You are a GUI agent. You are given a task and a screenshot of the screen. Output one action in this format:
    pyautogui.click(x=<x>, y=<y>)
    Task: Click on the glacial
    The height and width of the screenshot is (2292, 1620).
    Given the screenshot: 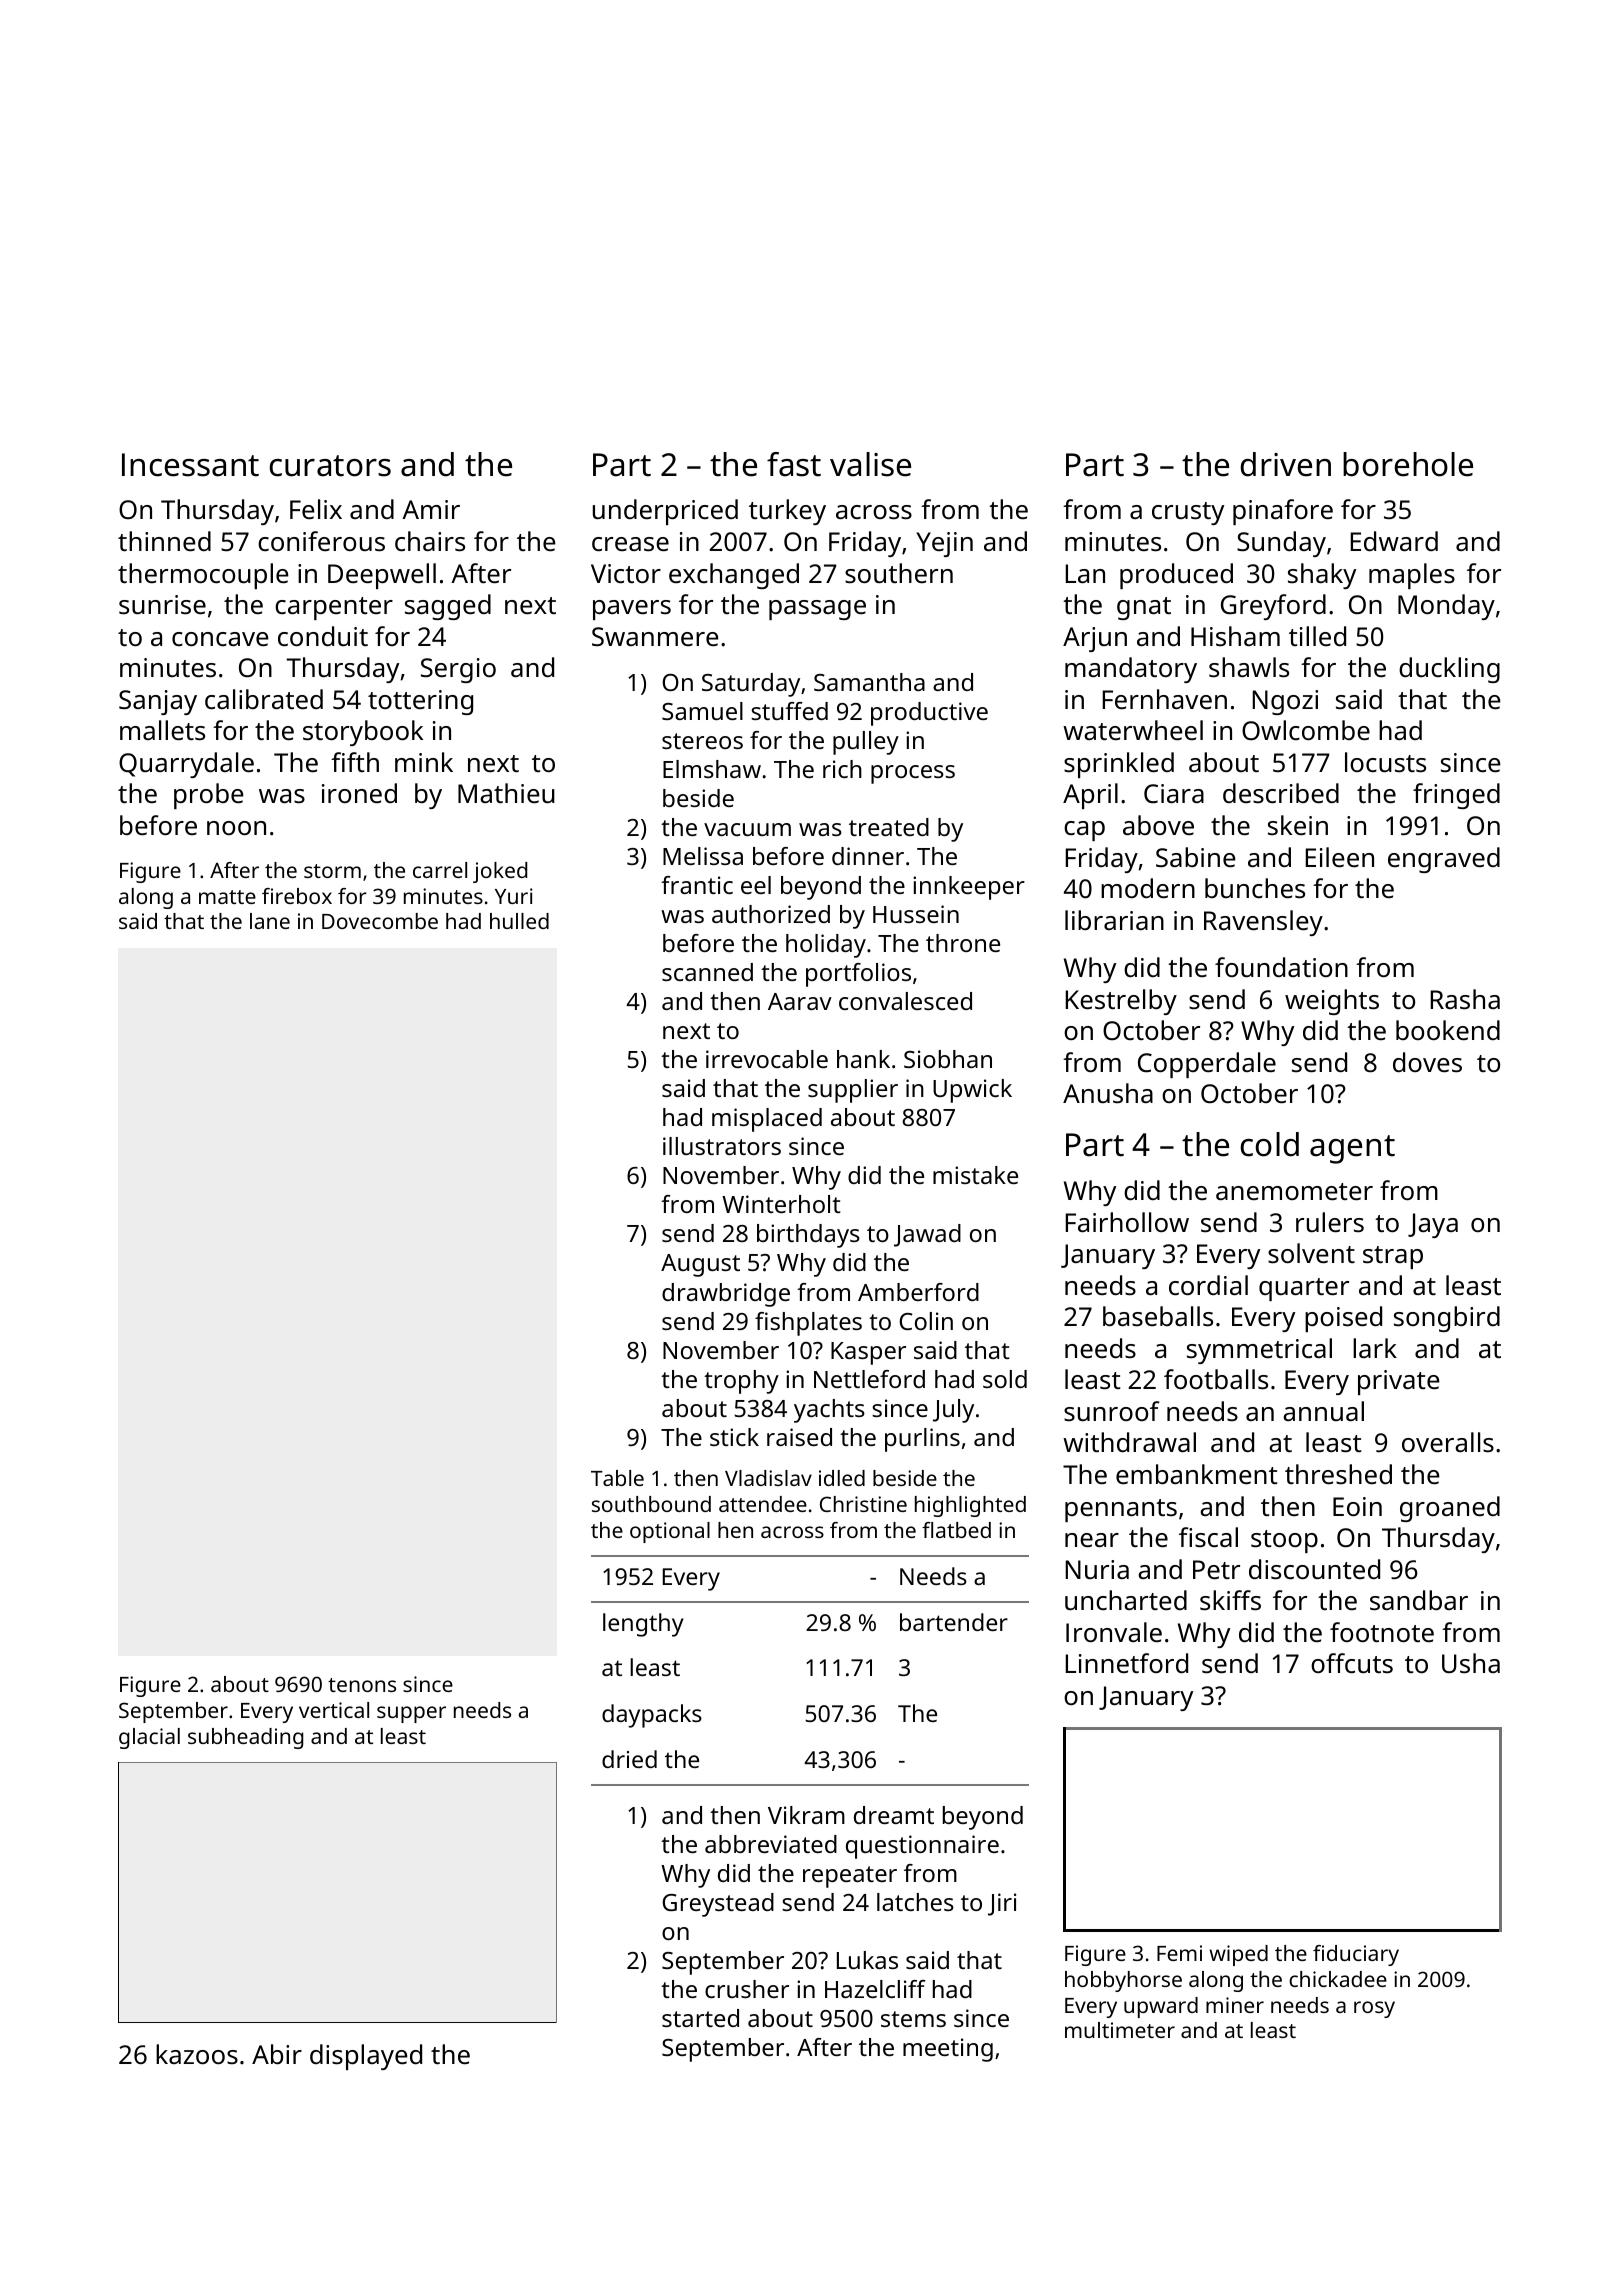 What is the action you would take?
    pyautogui.click(x=149, y=1738)
